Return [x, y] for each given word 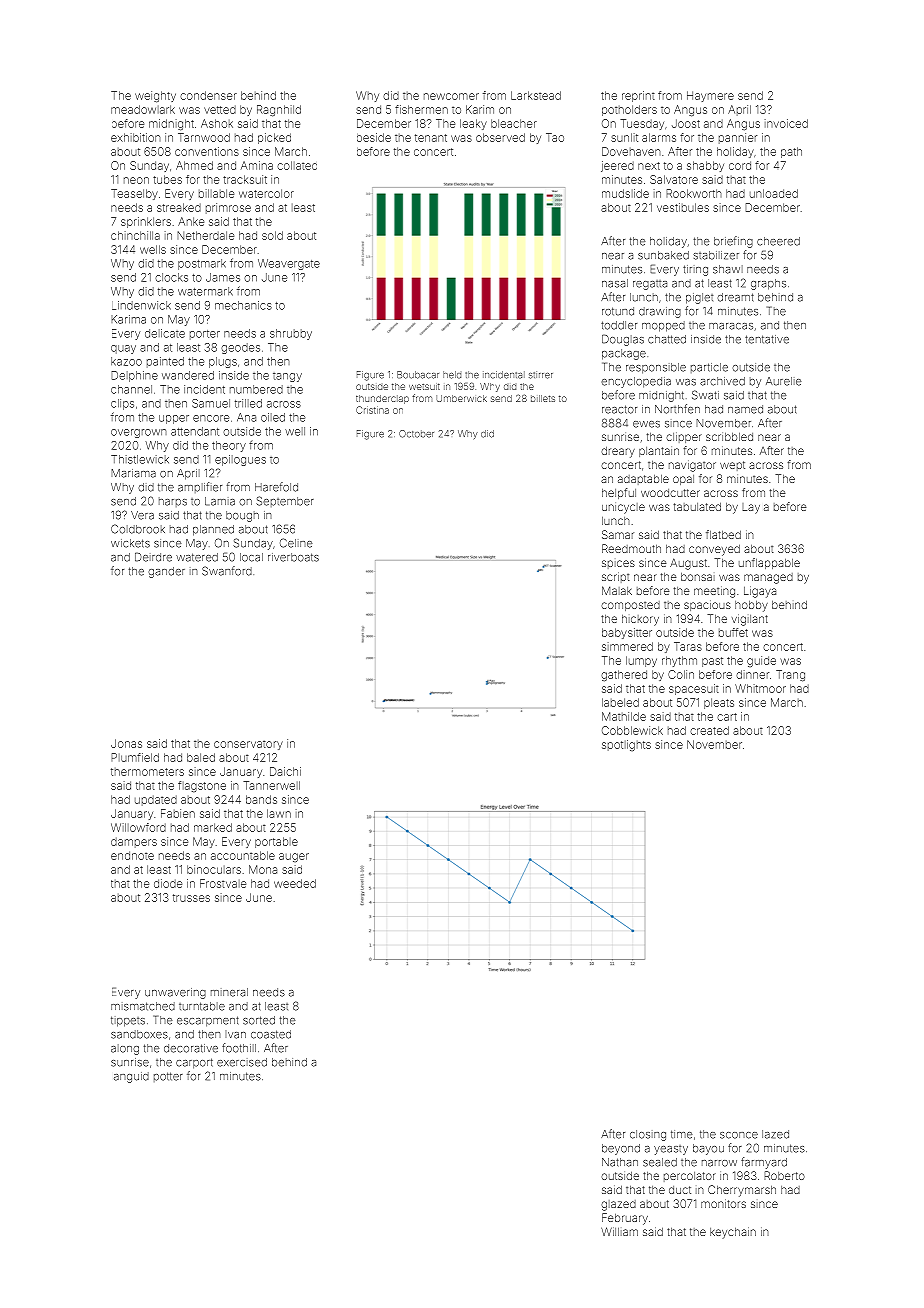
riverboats [293, 557]
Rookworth [694, 193]
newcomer [451, 96]
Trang [790, 676]
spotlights [626, 745]
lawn [279, 813]
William [619, 1231]
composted [630, 606]
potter [168, 1077]
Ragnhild [279, 111]
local [251, 557]
